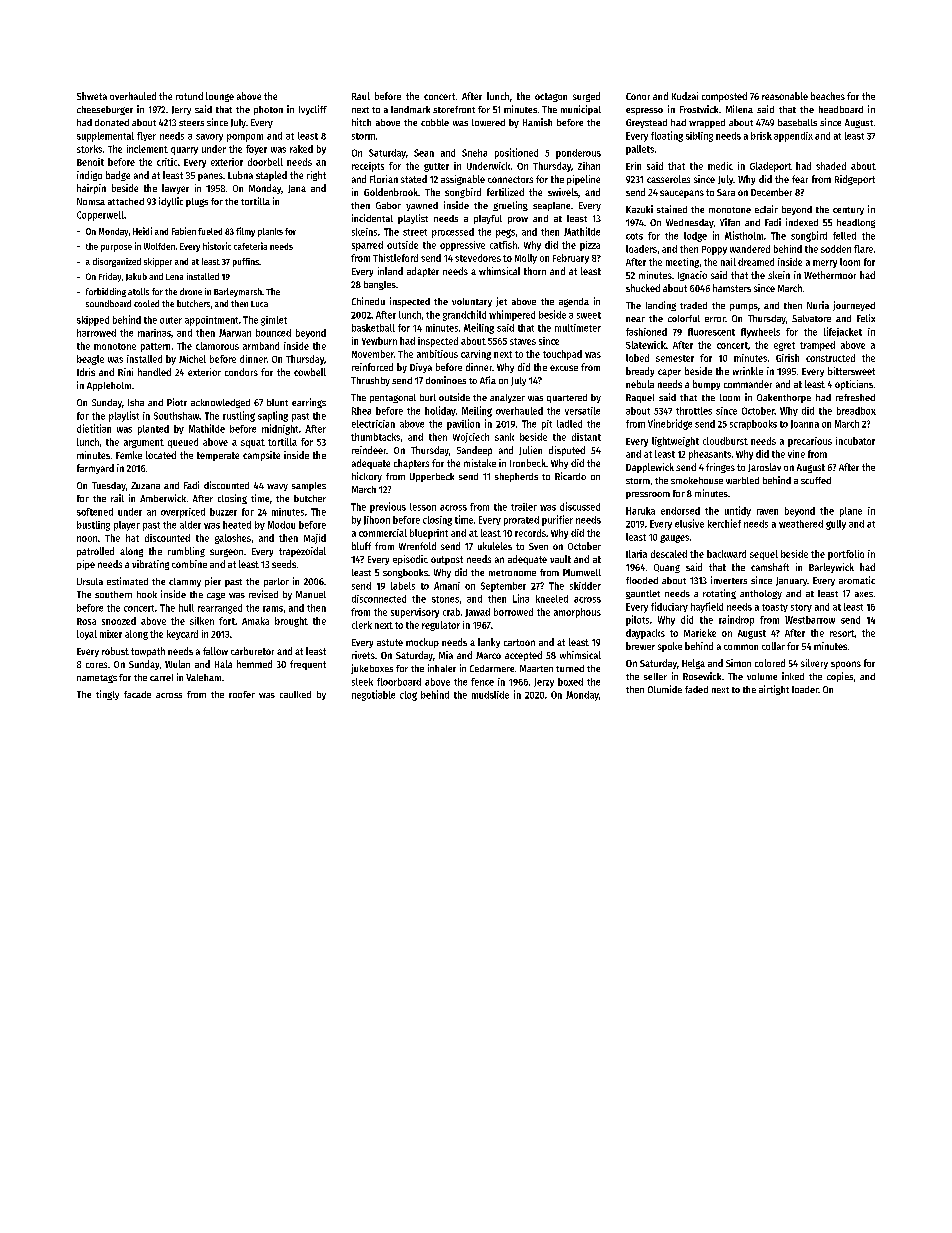 This screenshot has height=1233, width=952. Describe the element at coordinates (488, 122) in the screenshot. I see `lowered` at that location.
